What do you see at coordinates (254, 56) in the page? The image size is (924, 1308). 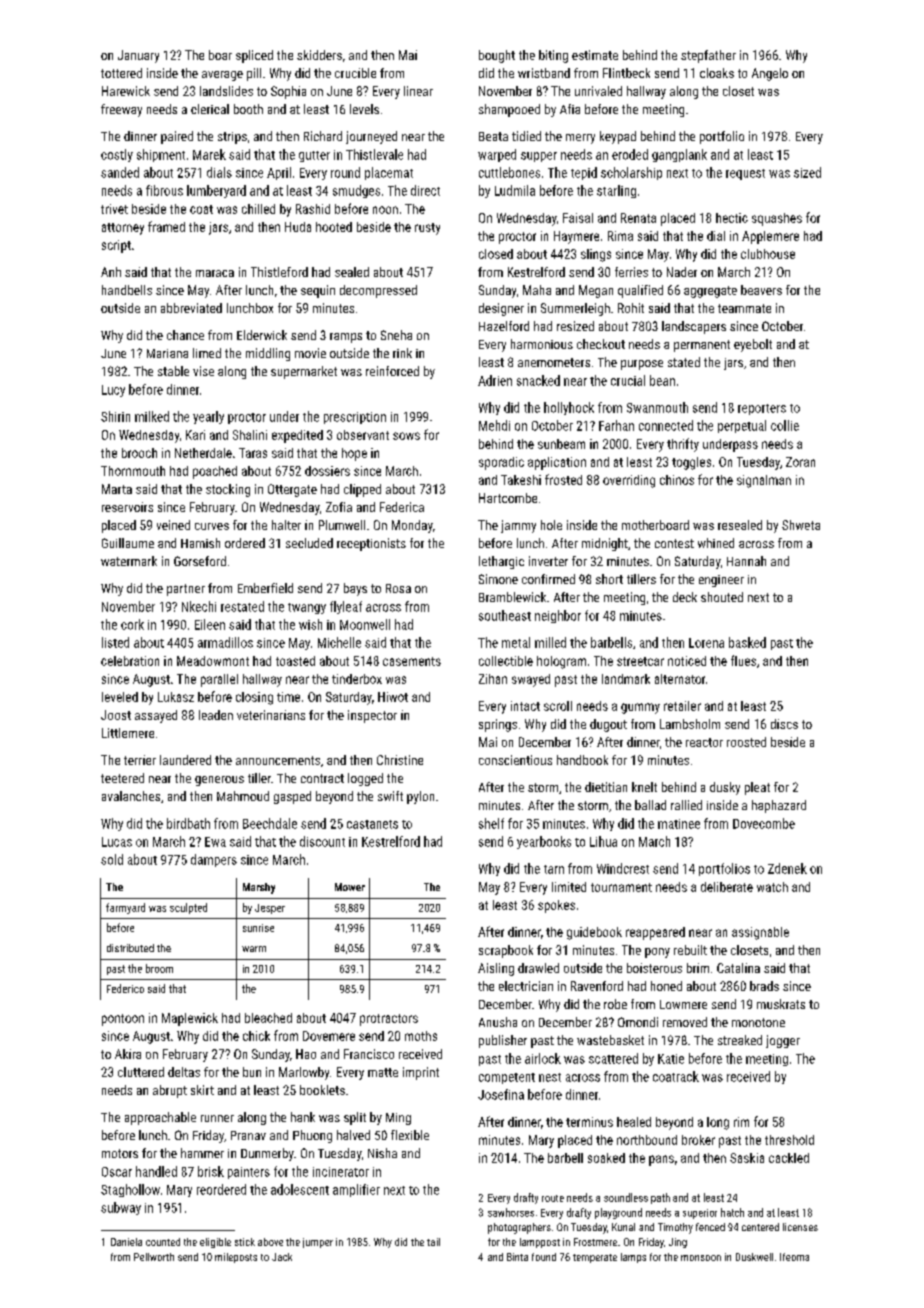 I see `spliced` at bounding box center [254, 56].
